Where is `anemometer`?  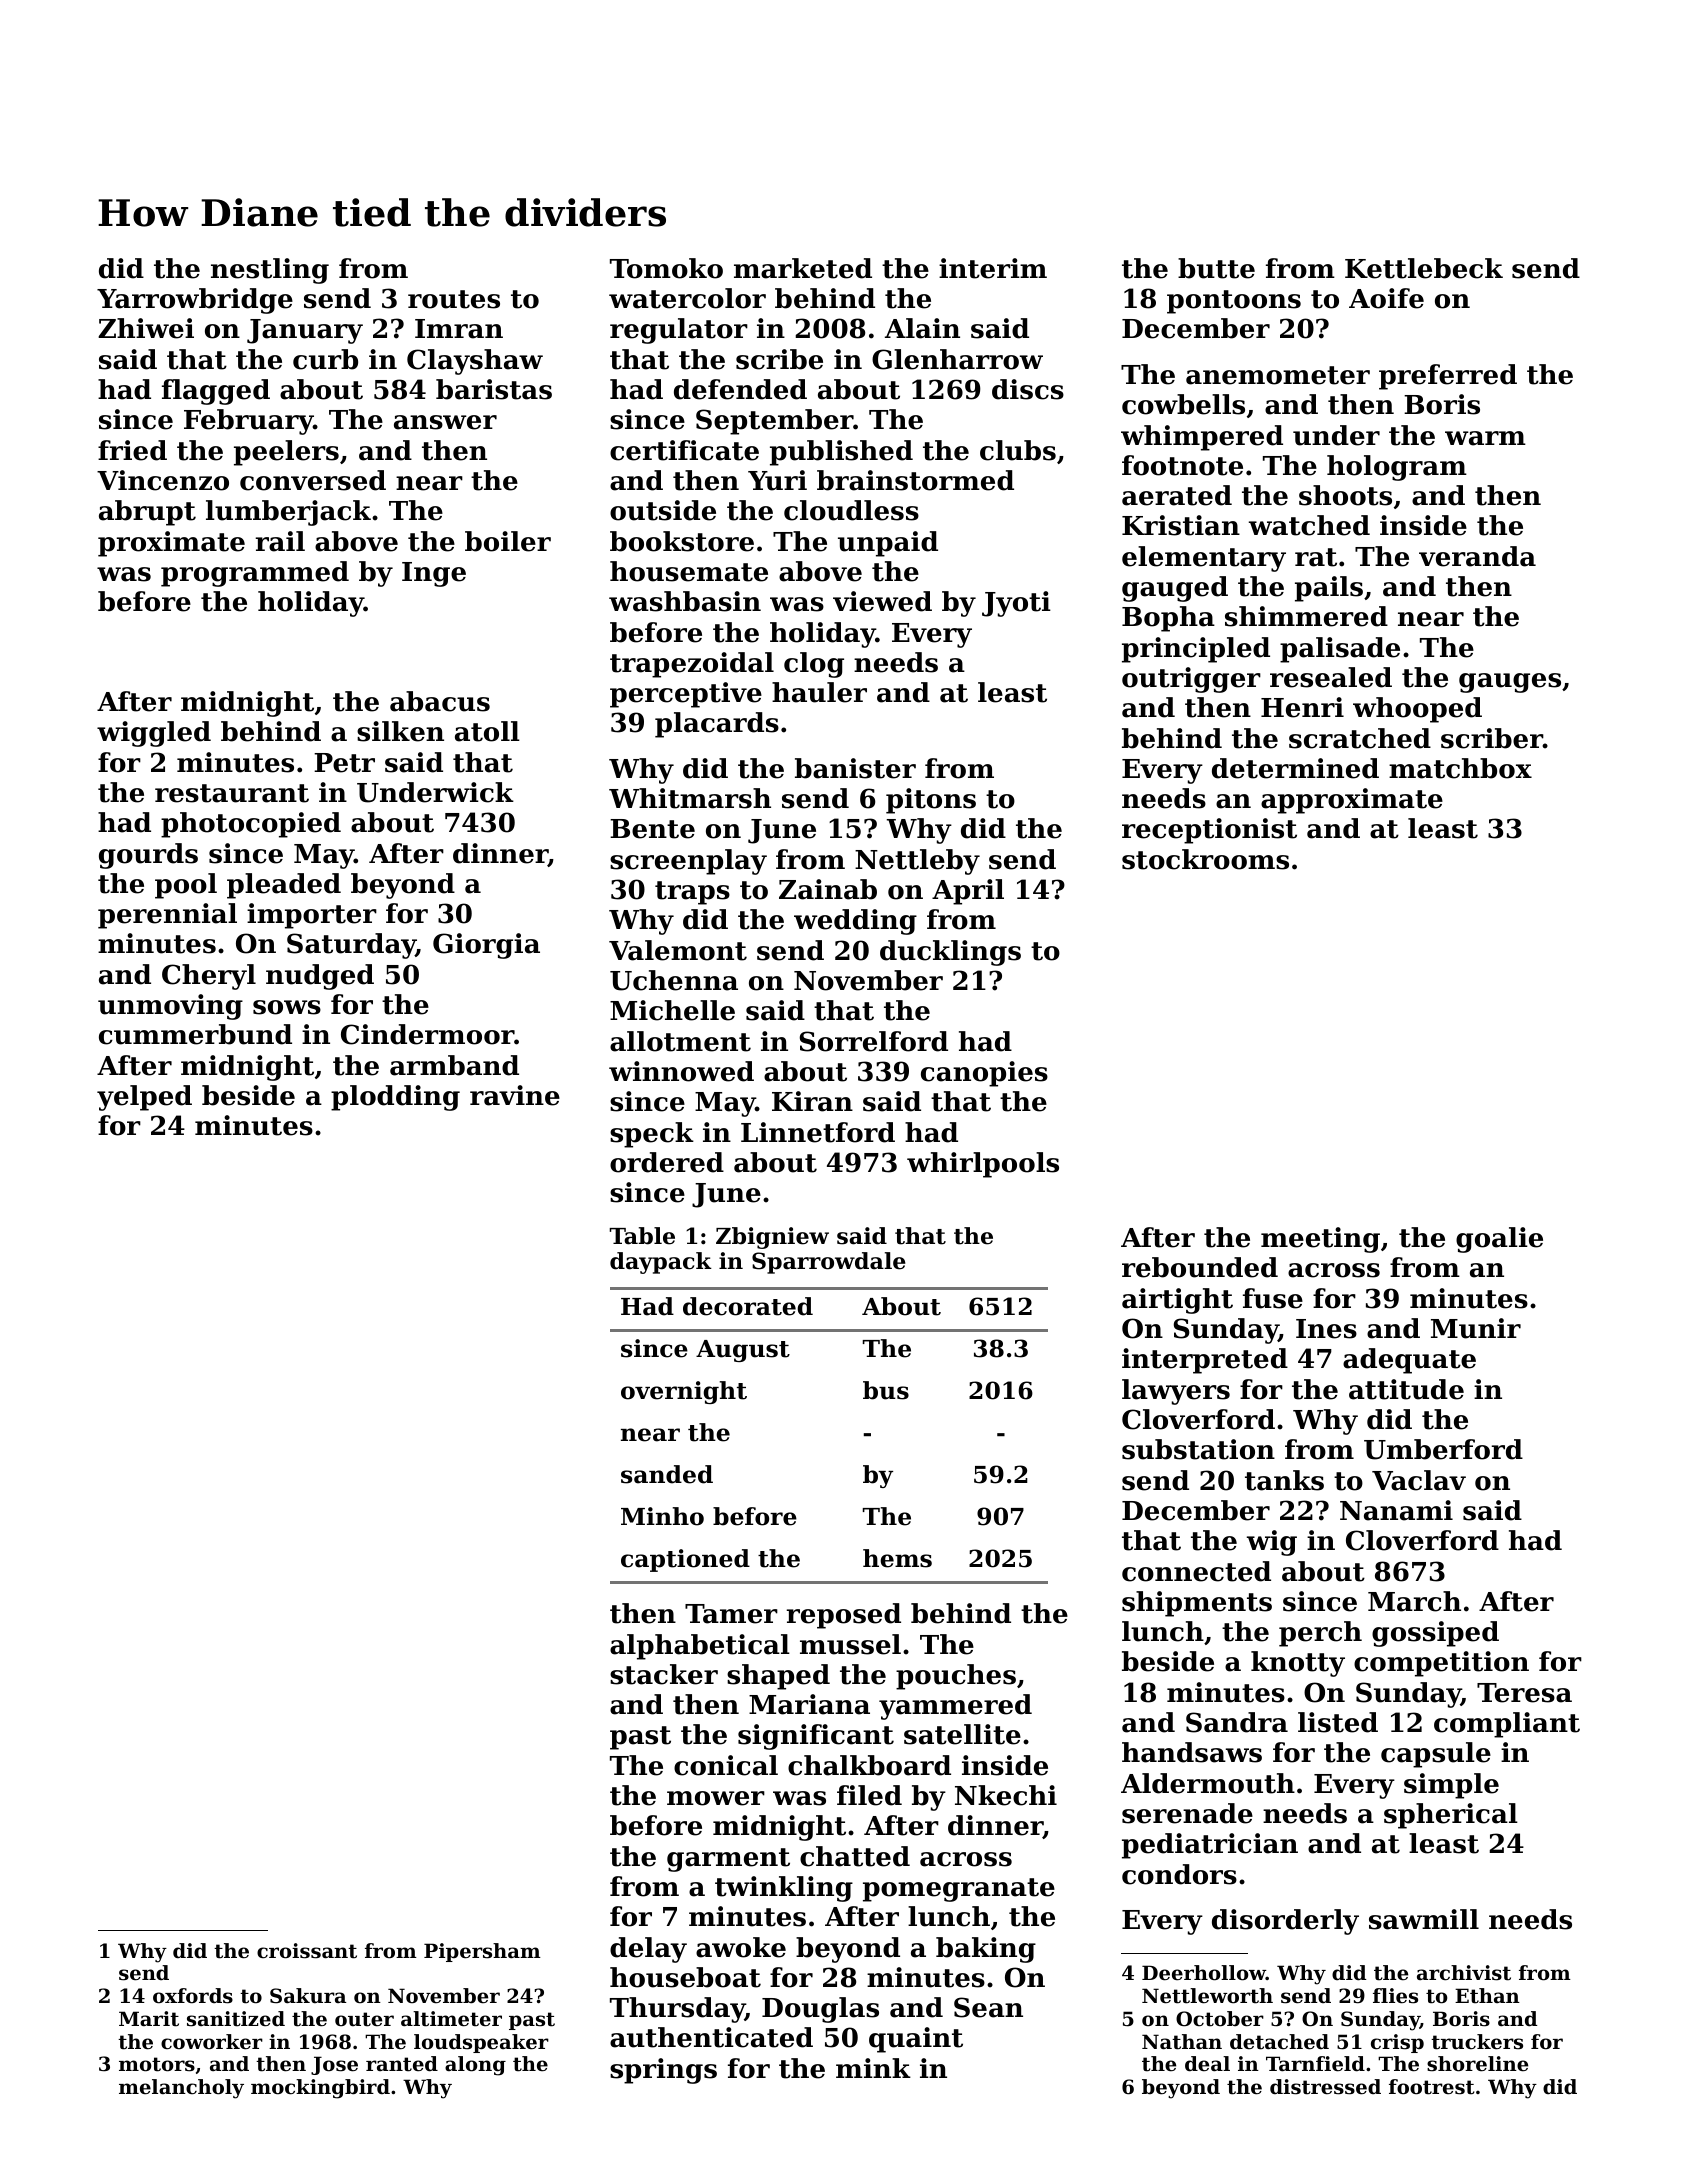 anemometer is located at coordinates (1278, 375).
